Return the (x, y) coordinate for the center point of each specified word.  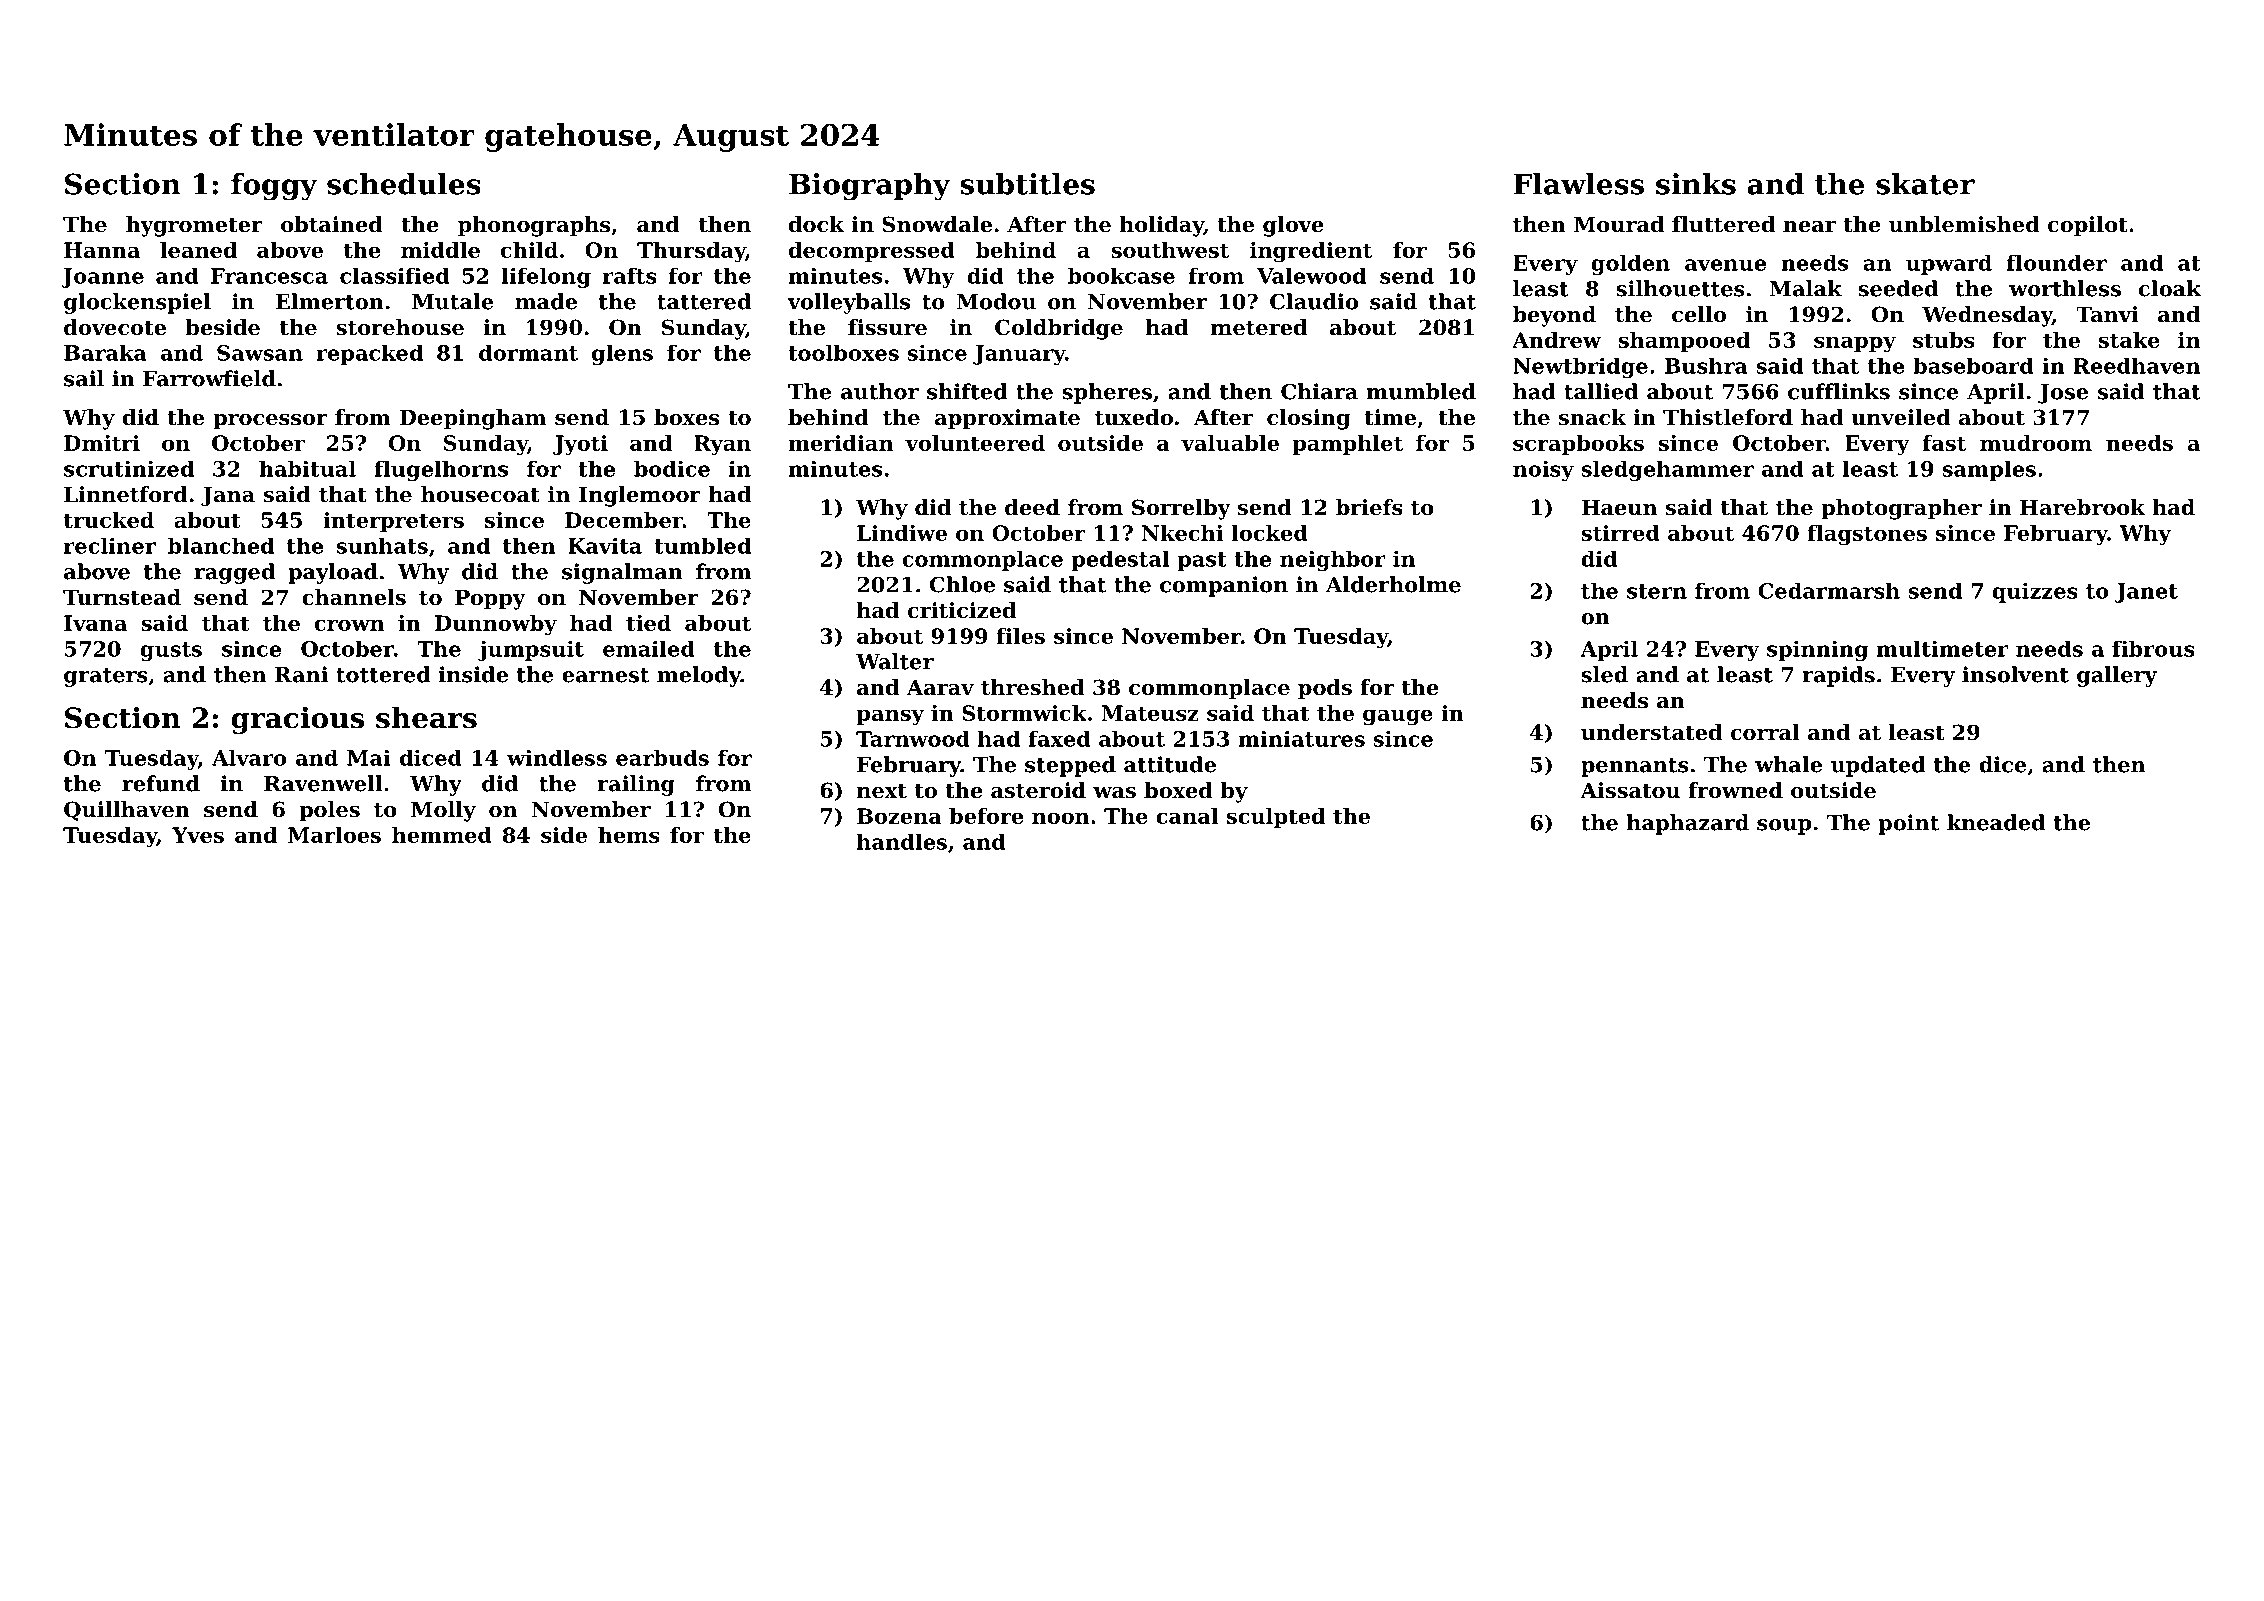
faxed (1059, 739)
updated (1878, 766)
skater (1925, 184)
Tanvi (2107, 314)
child (529, 250)
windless (557, 758)
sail (84, 378)
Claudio (1314, 301)
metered (1259, 327)
